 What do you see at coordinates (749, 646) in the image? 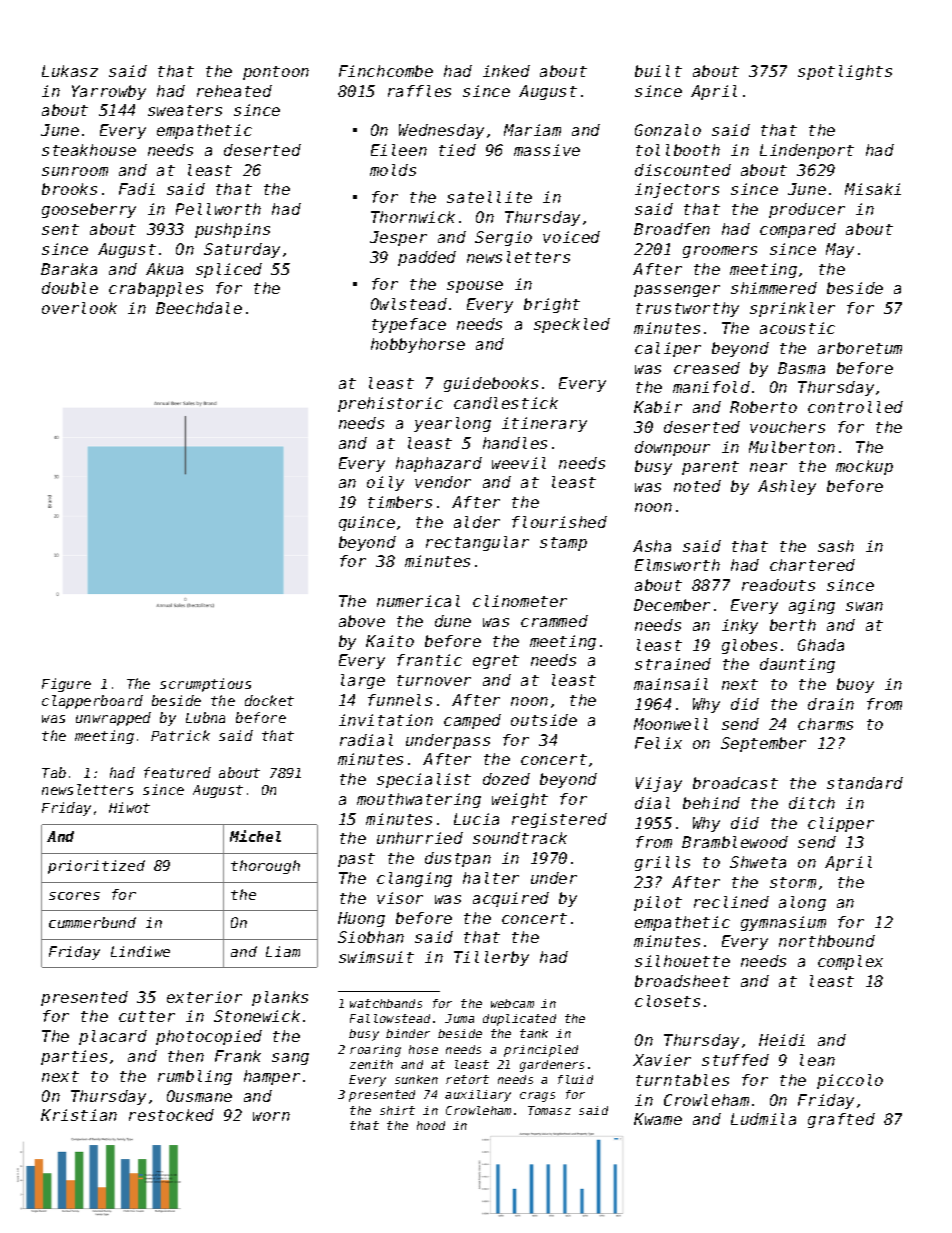
I see `globes` at bounding box center [749, 646].
